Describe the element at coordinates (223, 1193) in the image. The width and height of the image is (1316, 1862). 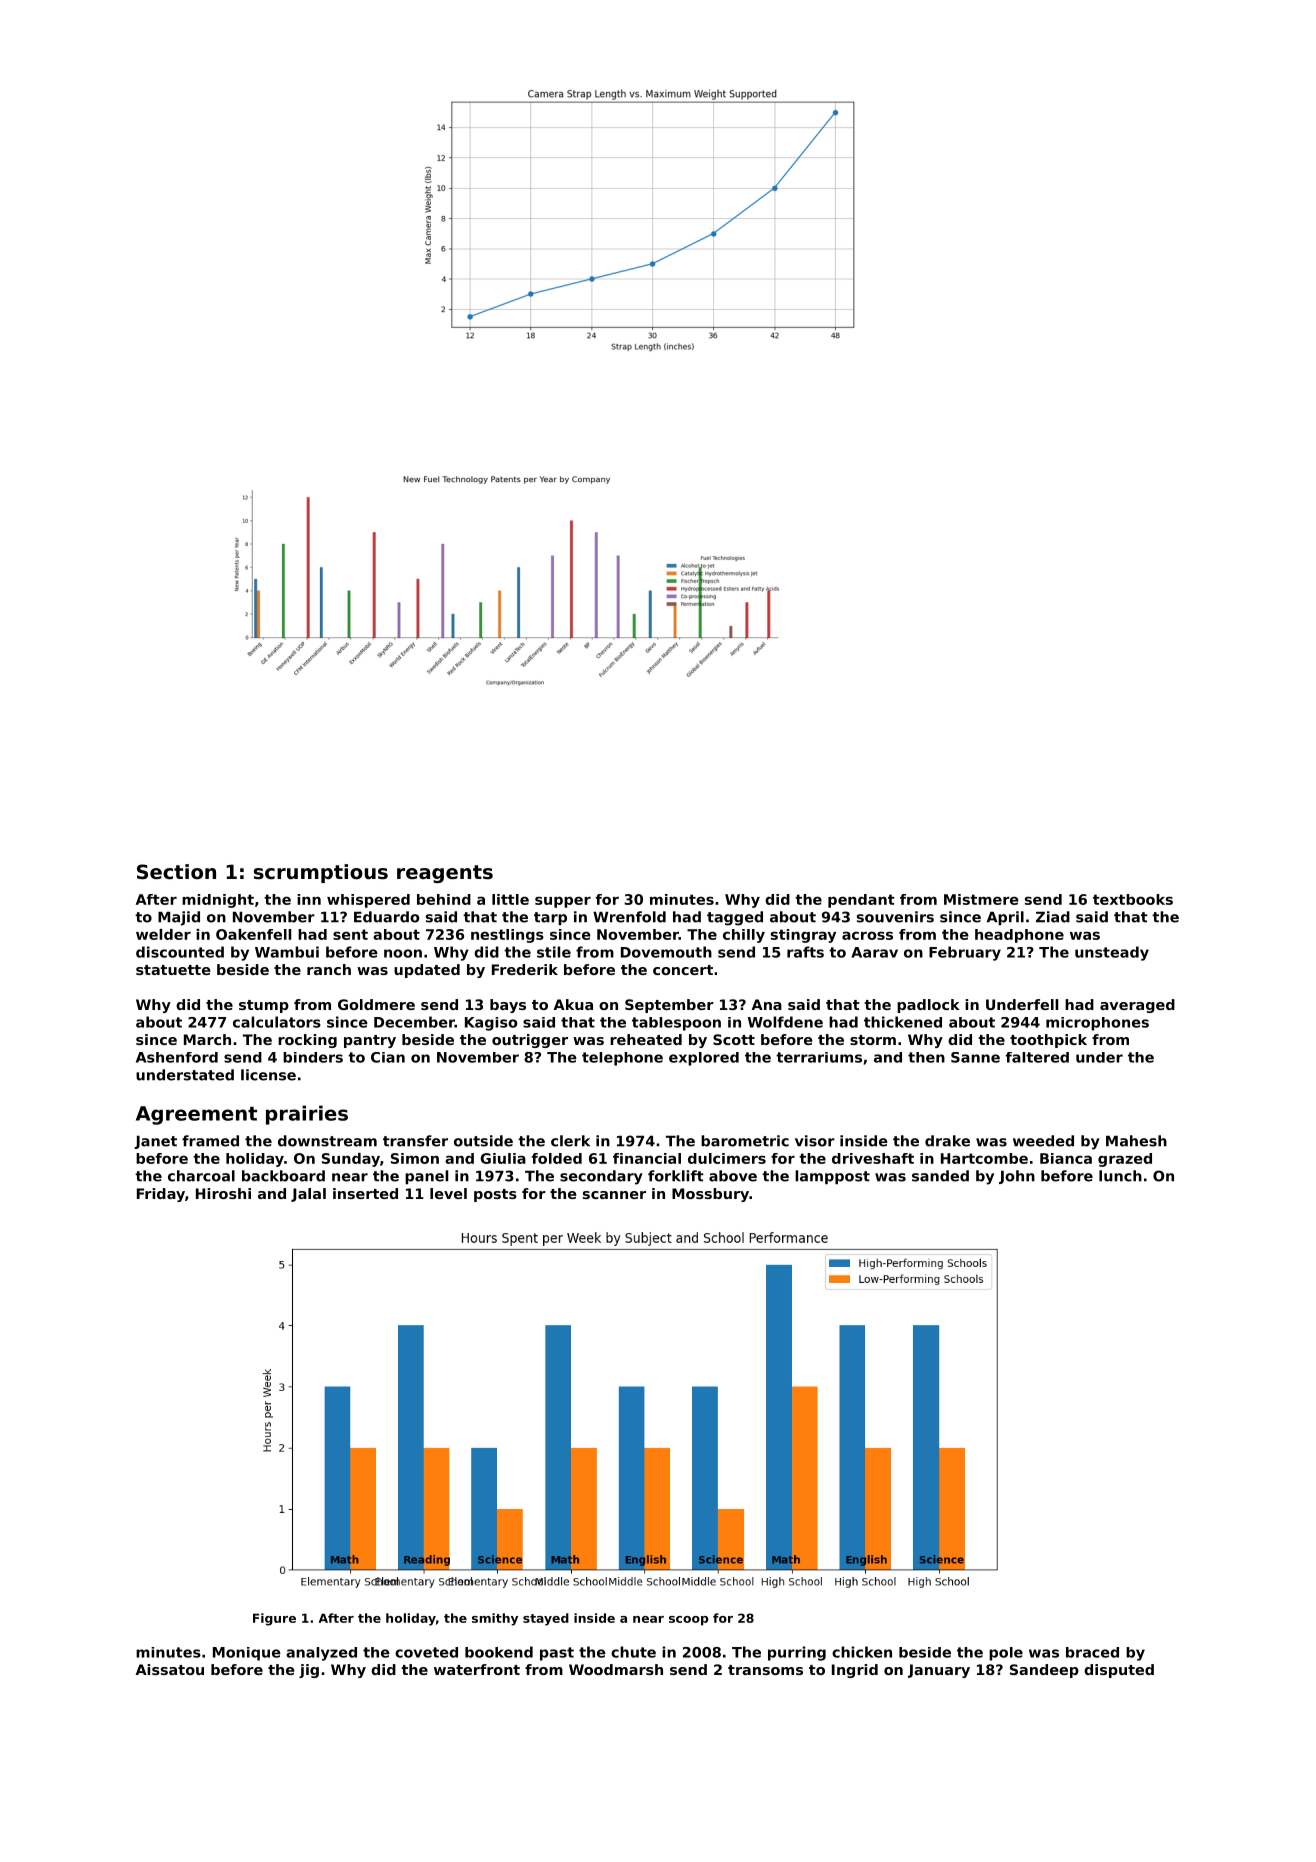
I see `Hiroshi` at that location.
